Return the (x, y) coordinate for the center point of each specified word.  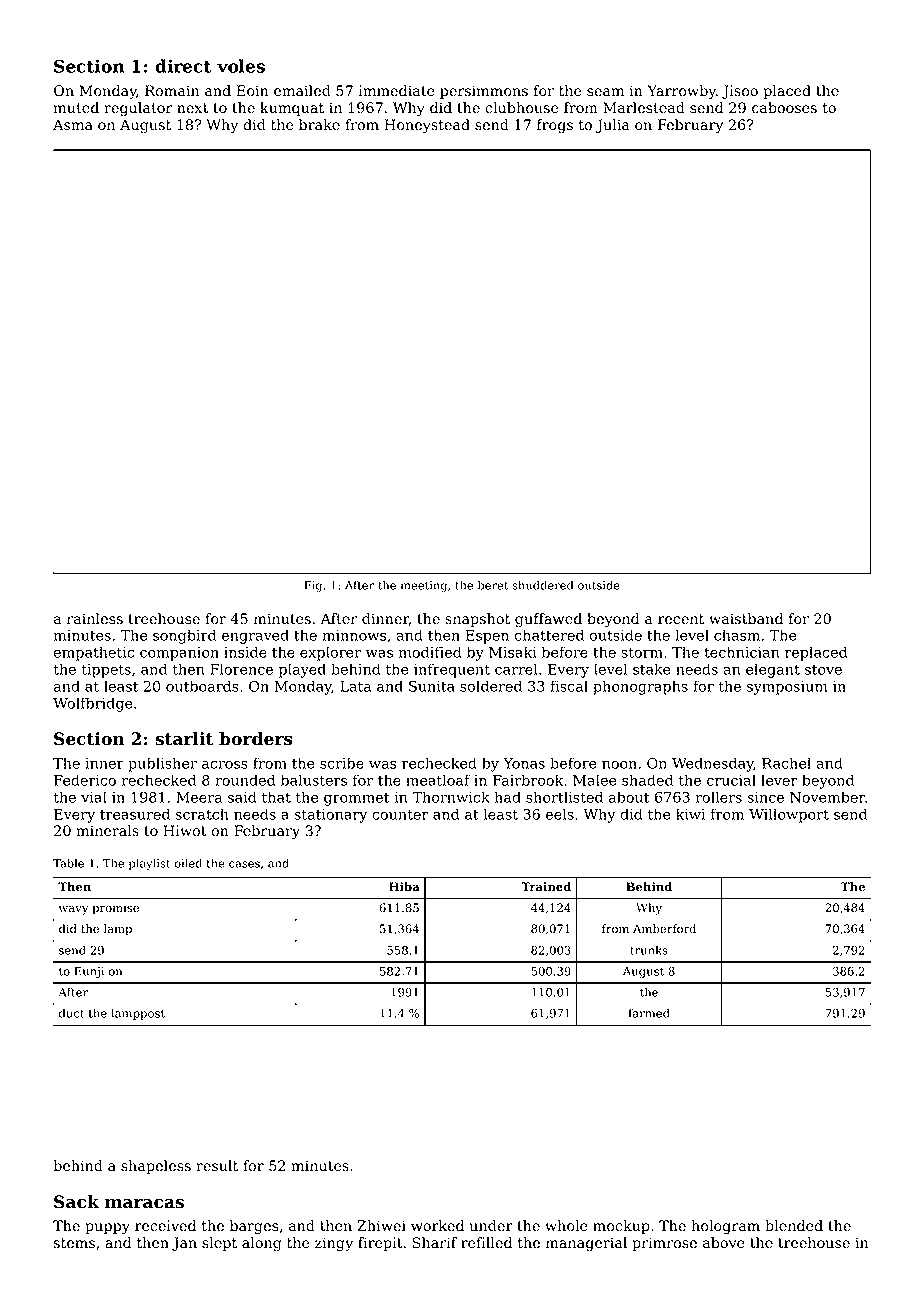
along (261, 1244)
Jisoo (740, 92)
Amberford (664, 929)
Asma (73, 125)
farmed (649, 1013)
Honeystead (427, 126)
